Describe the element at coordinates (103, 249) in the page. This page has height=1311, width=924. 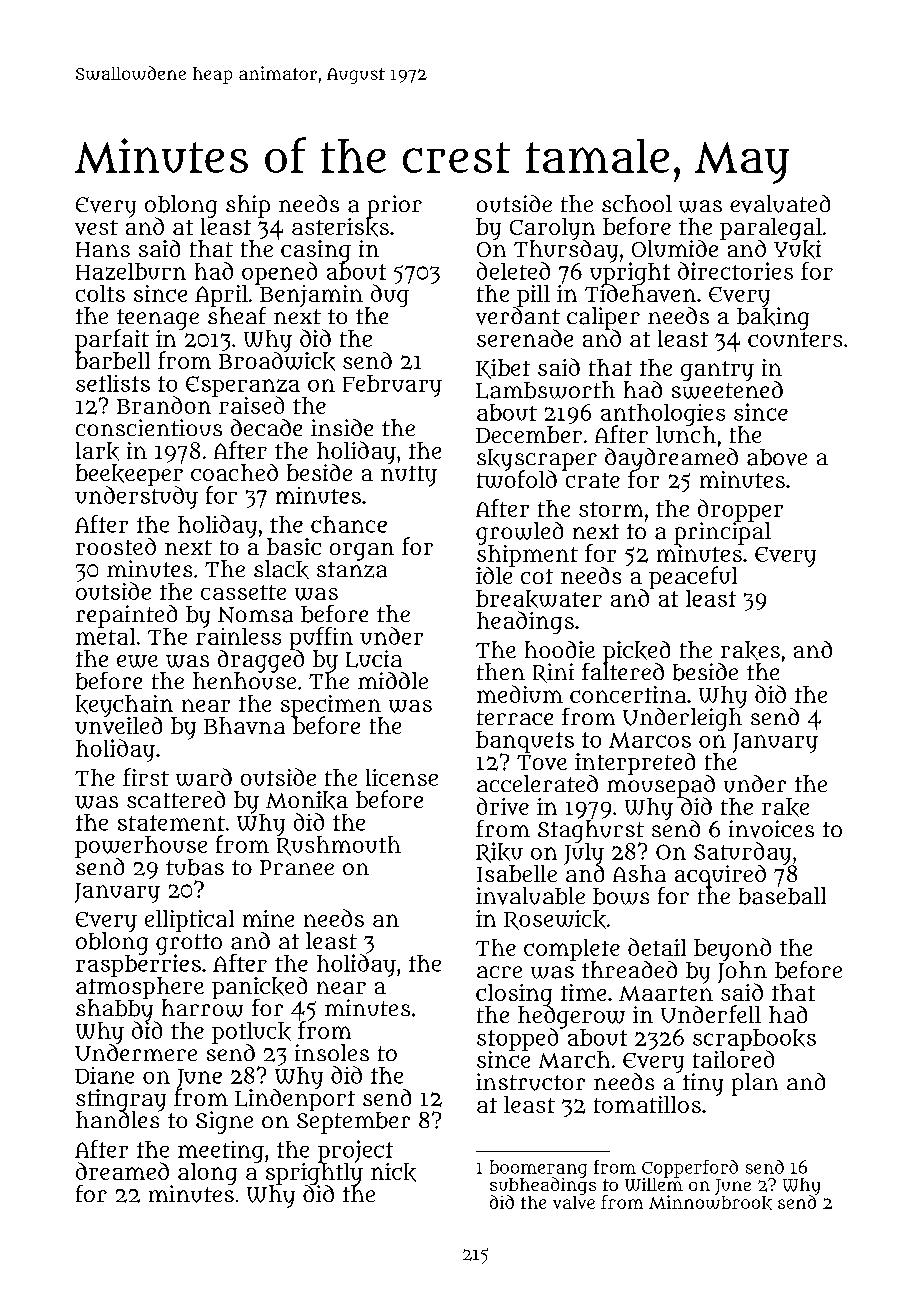
I see `Hans` at that location.
